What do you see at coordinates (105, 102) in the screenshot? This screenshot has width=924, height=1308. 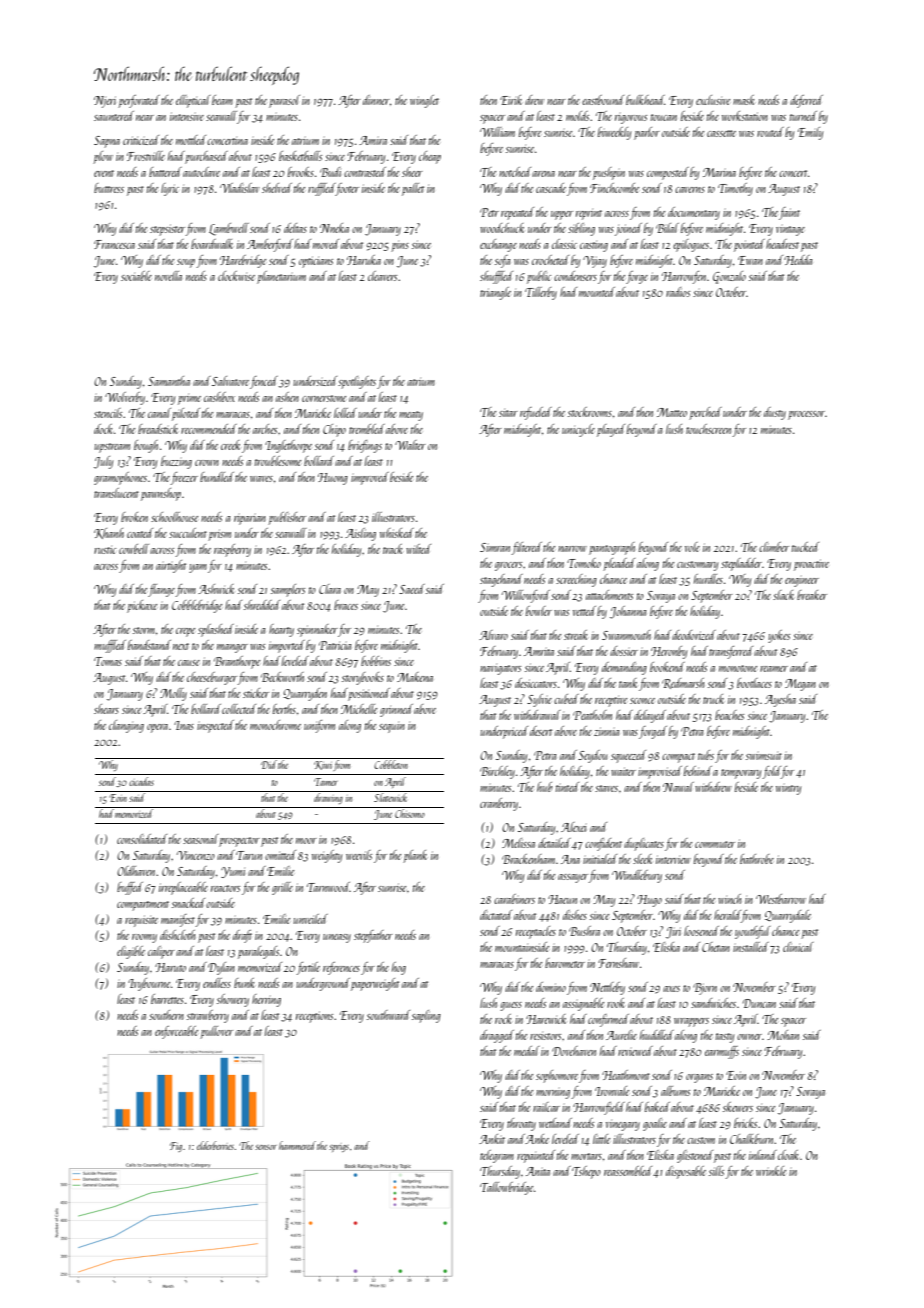 I see `Njeri` at bounding box center [105, 102].
